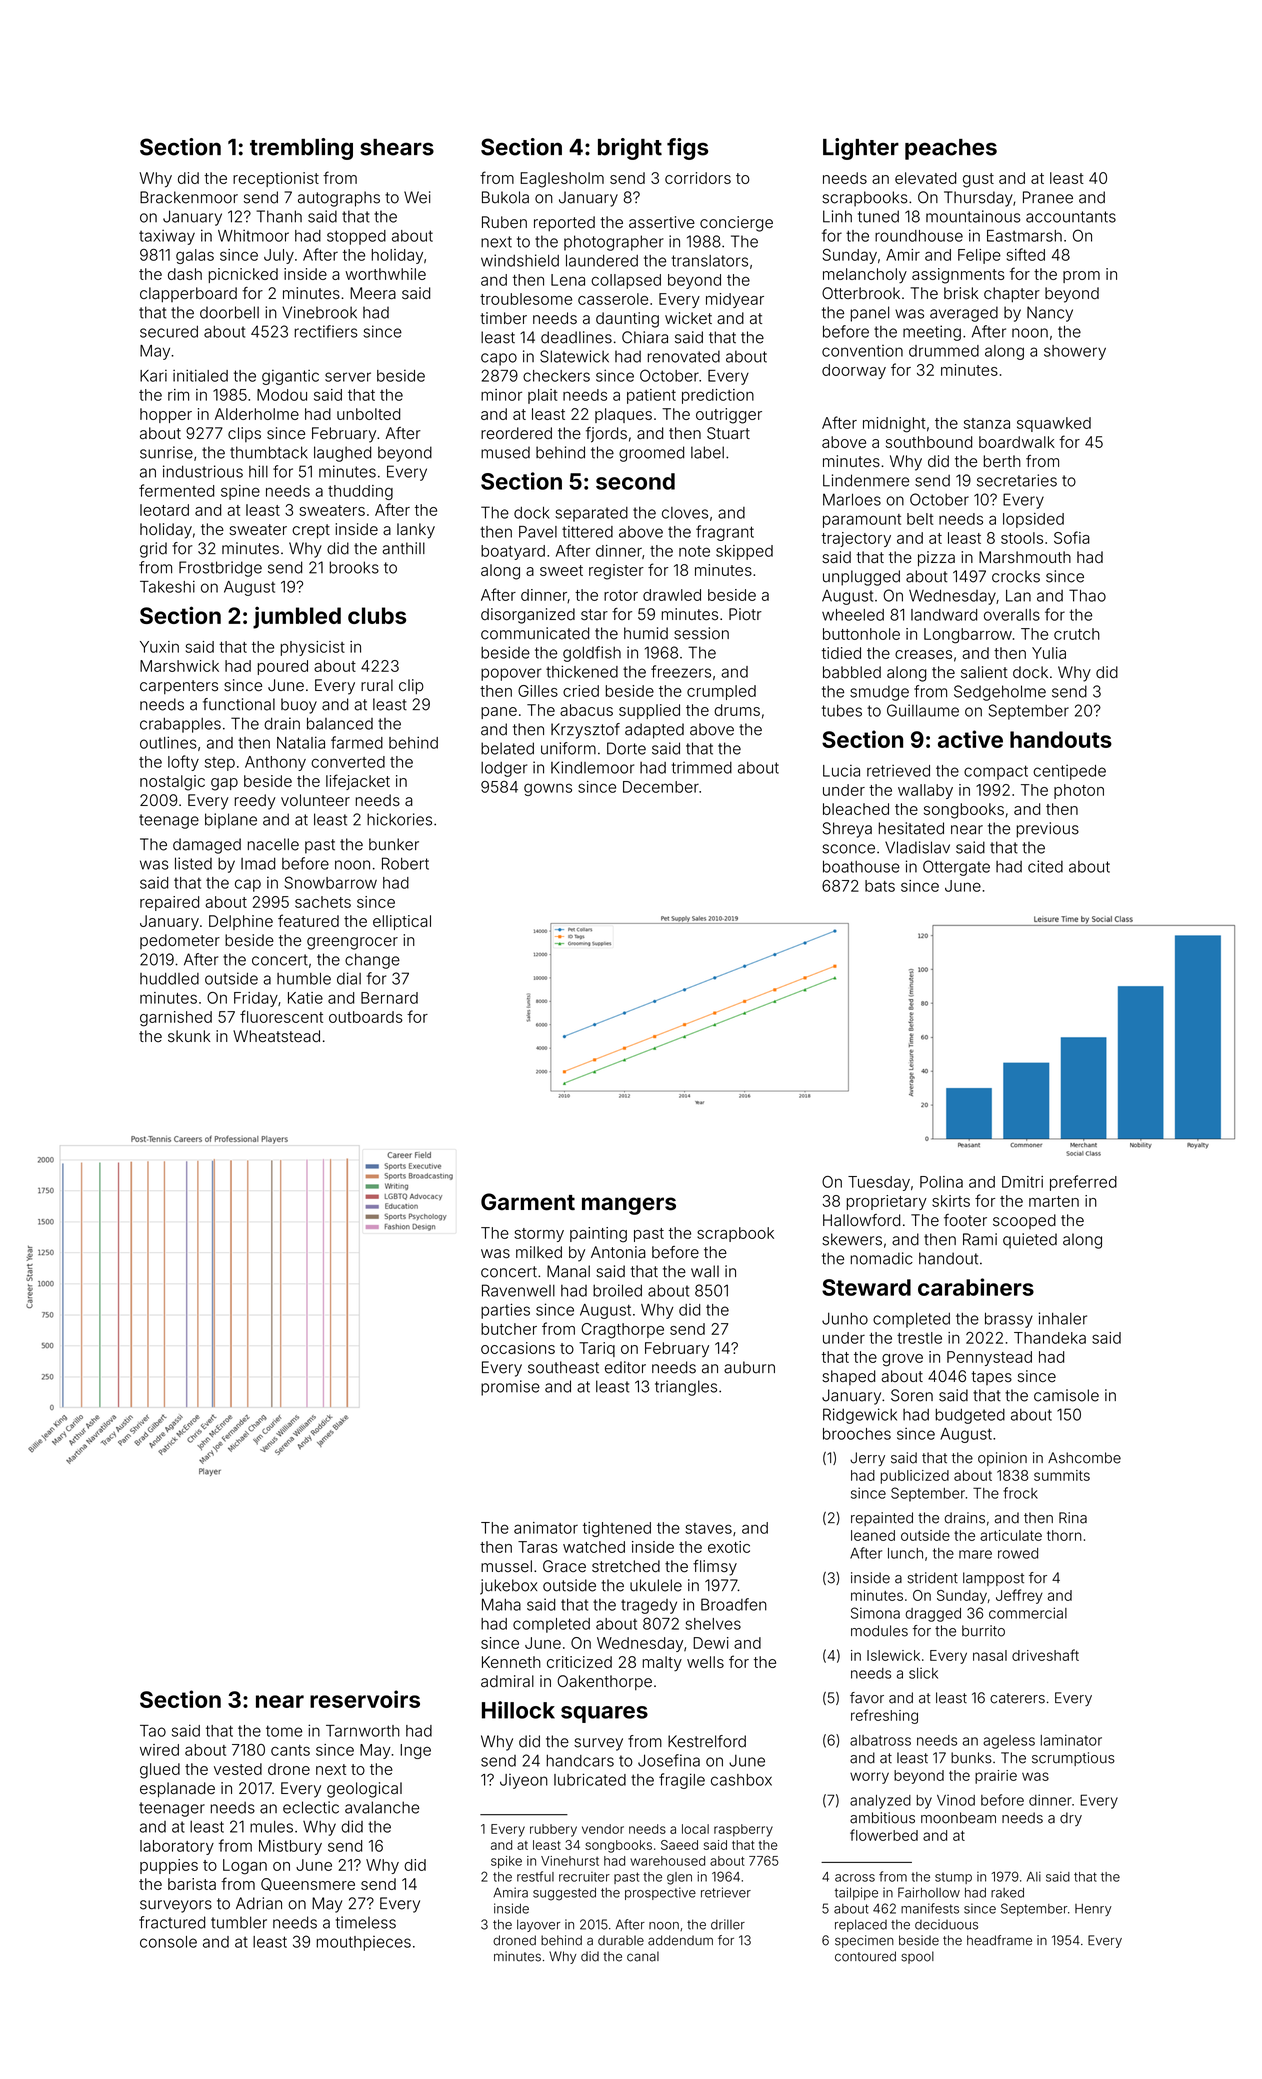  Describe the element at coordinates (643, 1956) in the page. I see `canal` at that location.
